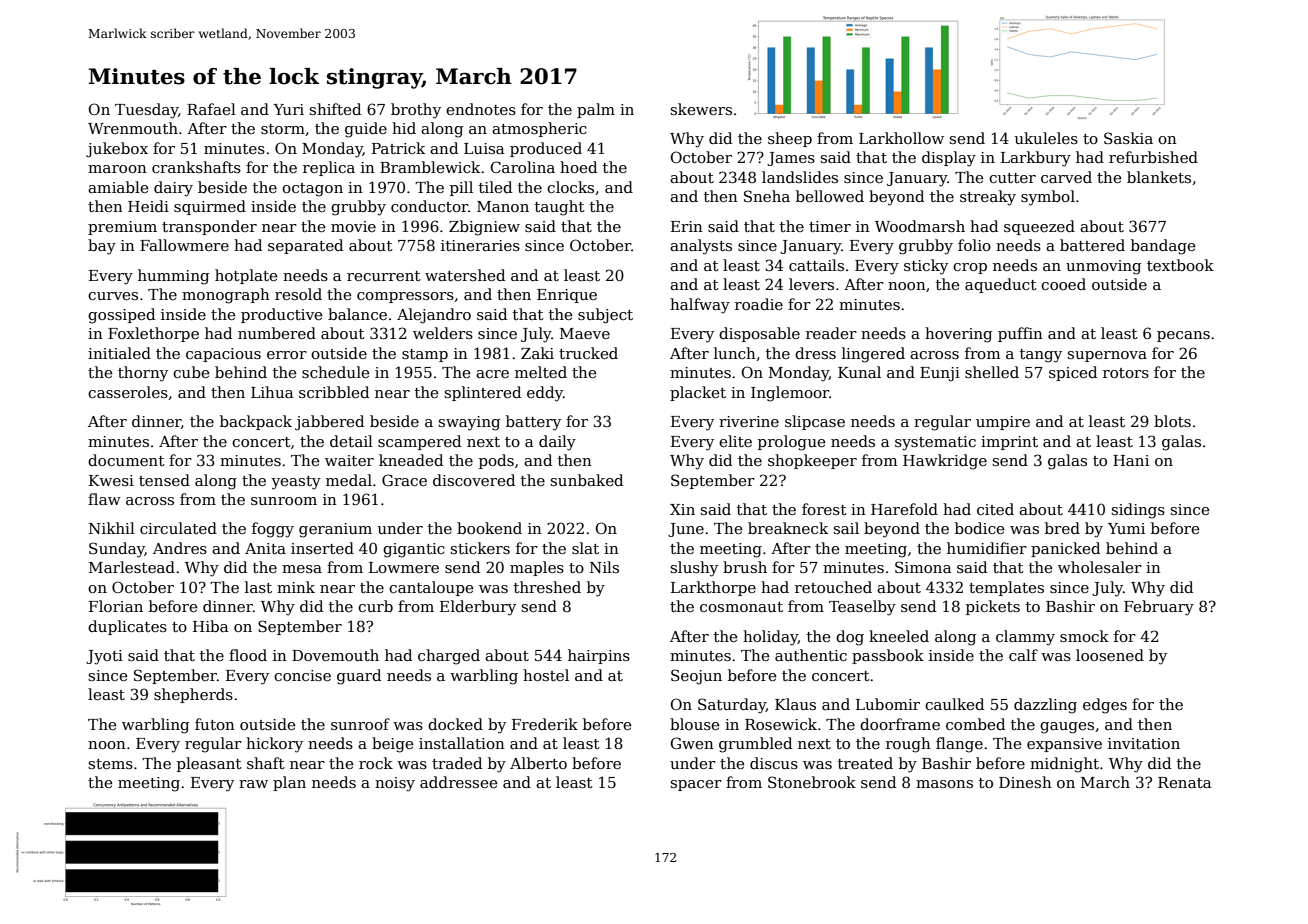  What do you see at coordinates (1001, 285) in the screenshot?
I see `aqueduct` at bounding box center [1001, 285].
